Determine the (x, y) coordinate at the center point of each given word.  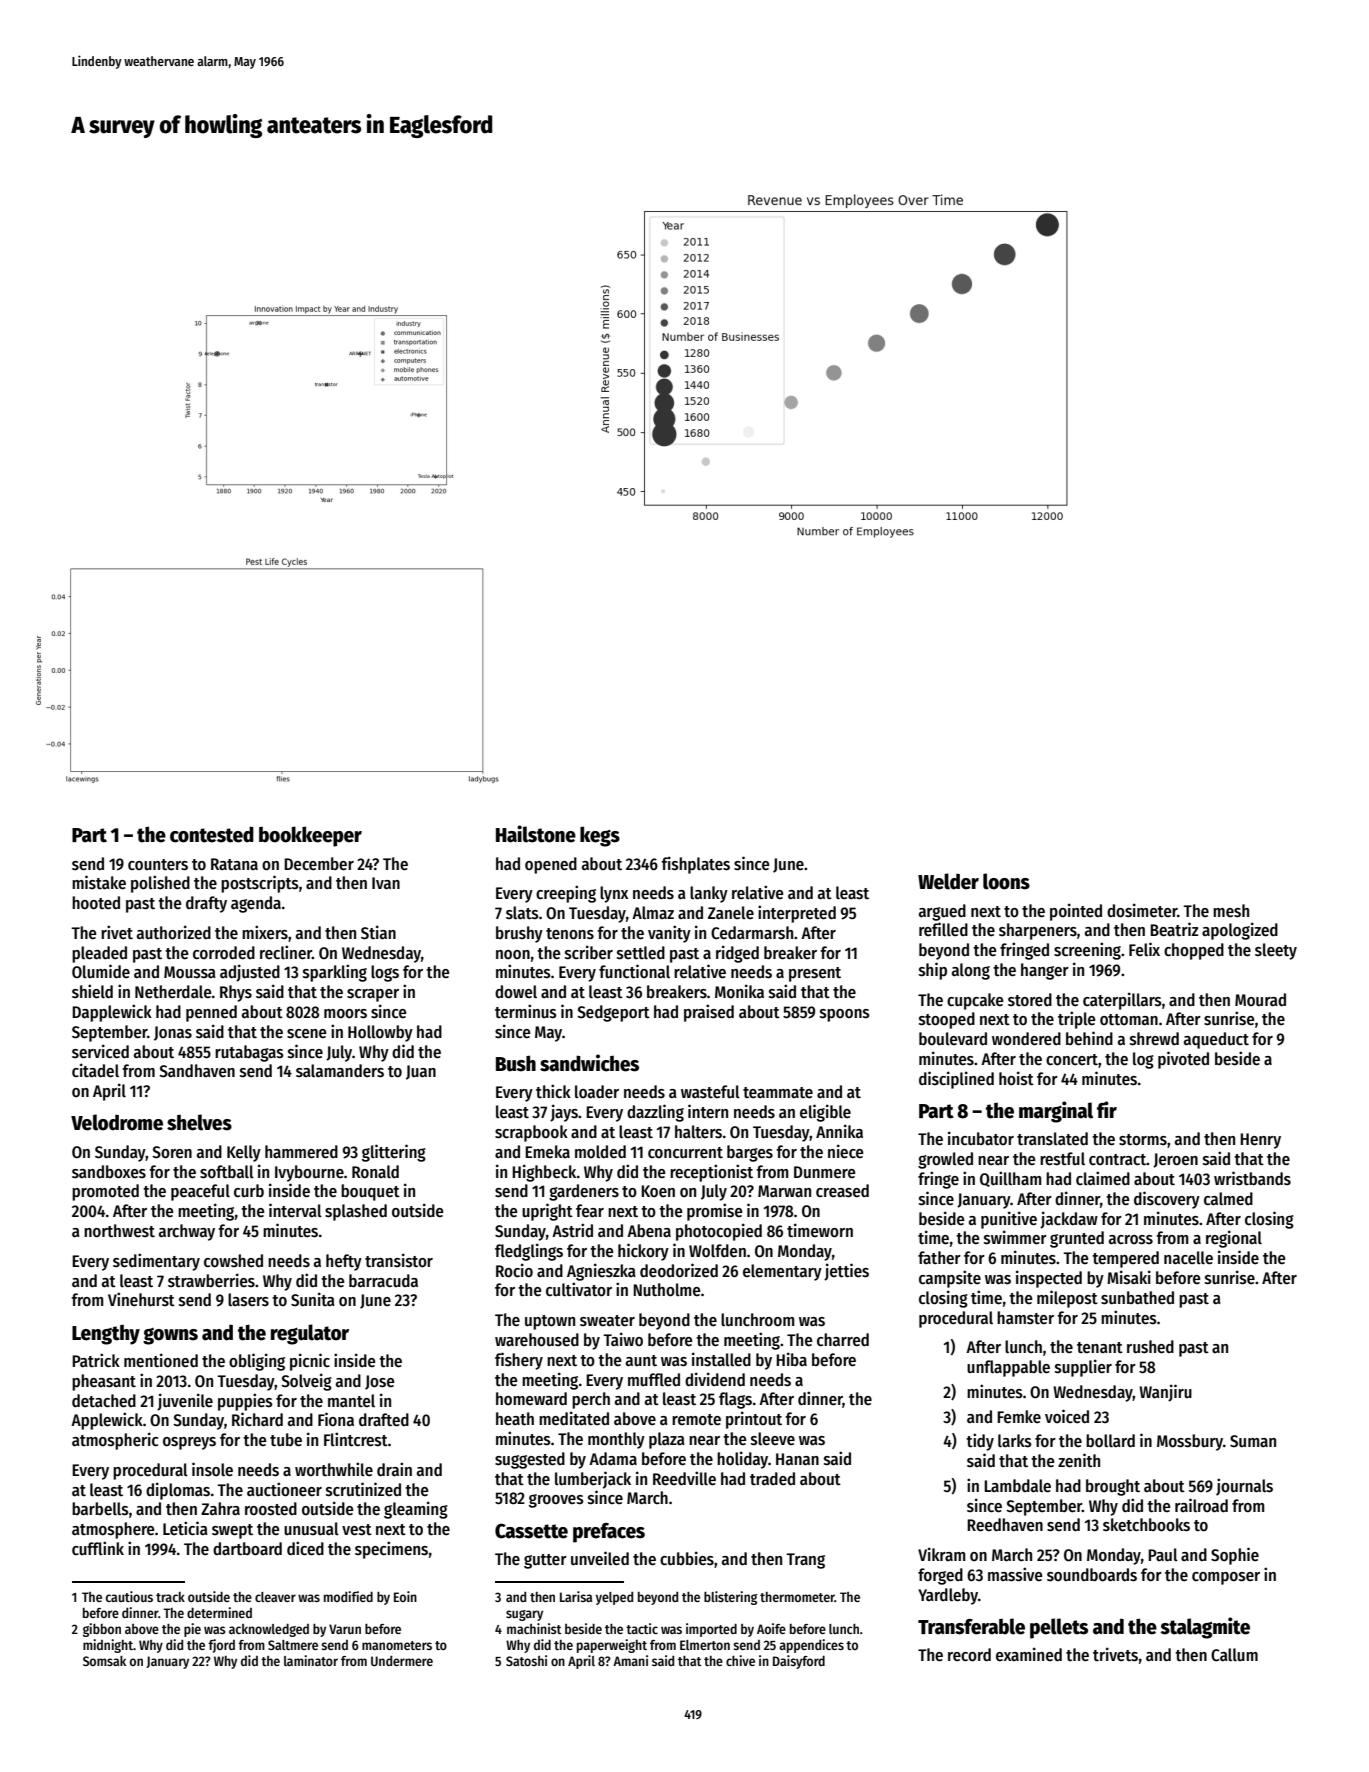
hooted (96, 903)
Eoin (405, 1596)
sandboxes (109, 1172)
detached (104, 1401)
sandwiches (589, 1063)
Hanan (797, 1459)
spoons (845, 1015)
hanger (1045, 971)
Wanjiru (1165, 1393)
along (971, 971)
